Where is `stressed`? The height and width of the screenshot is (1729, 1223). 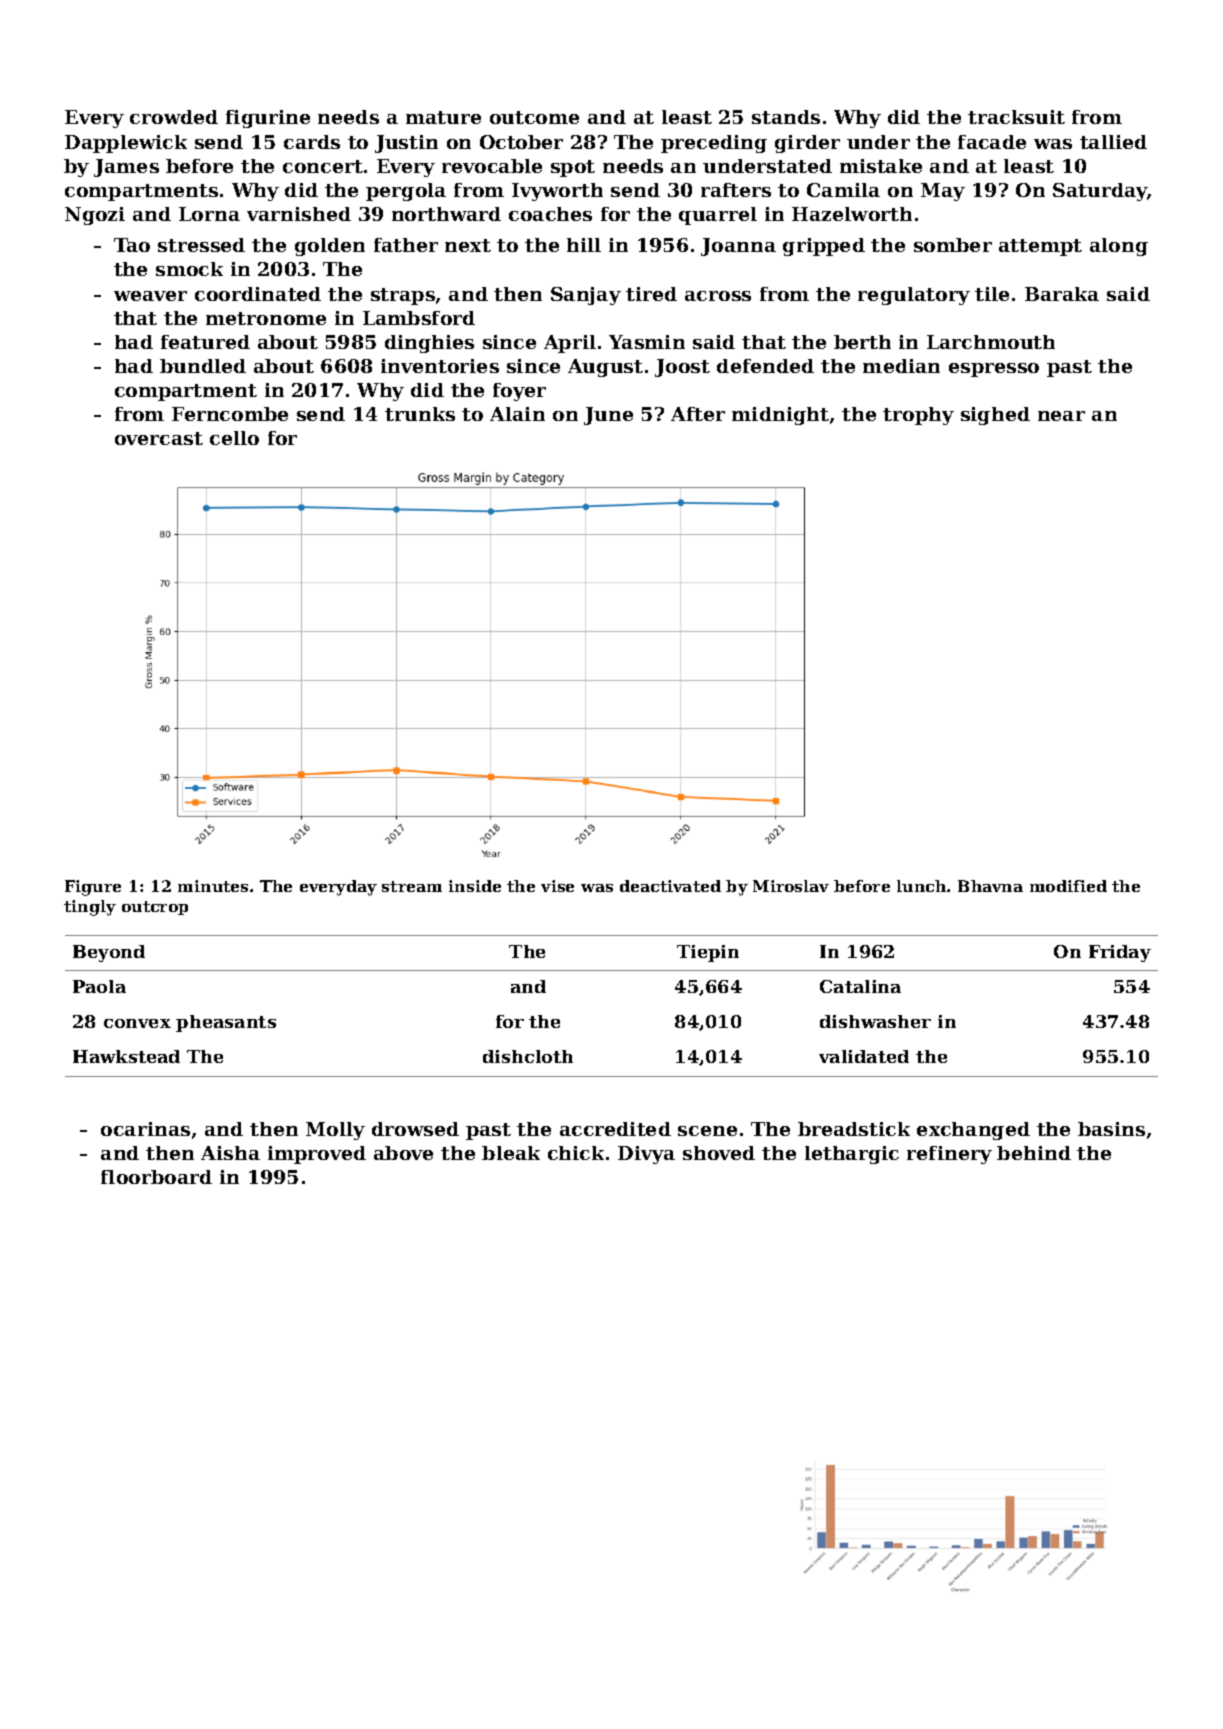
stressed is located at coordinates (201, 245).
